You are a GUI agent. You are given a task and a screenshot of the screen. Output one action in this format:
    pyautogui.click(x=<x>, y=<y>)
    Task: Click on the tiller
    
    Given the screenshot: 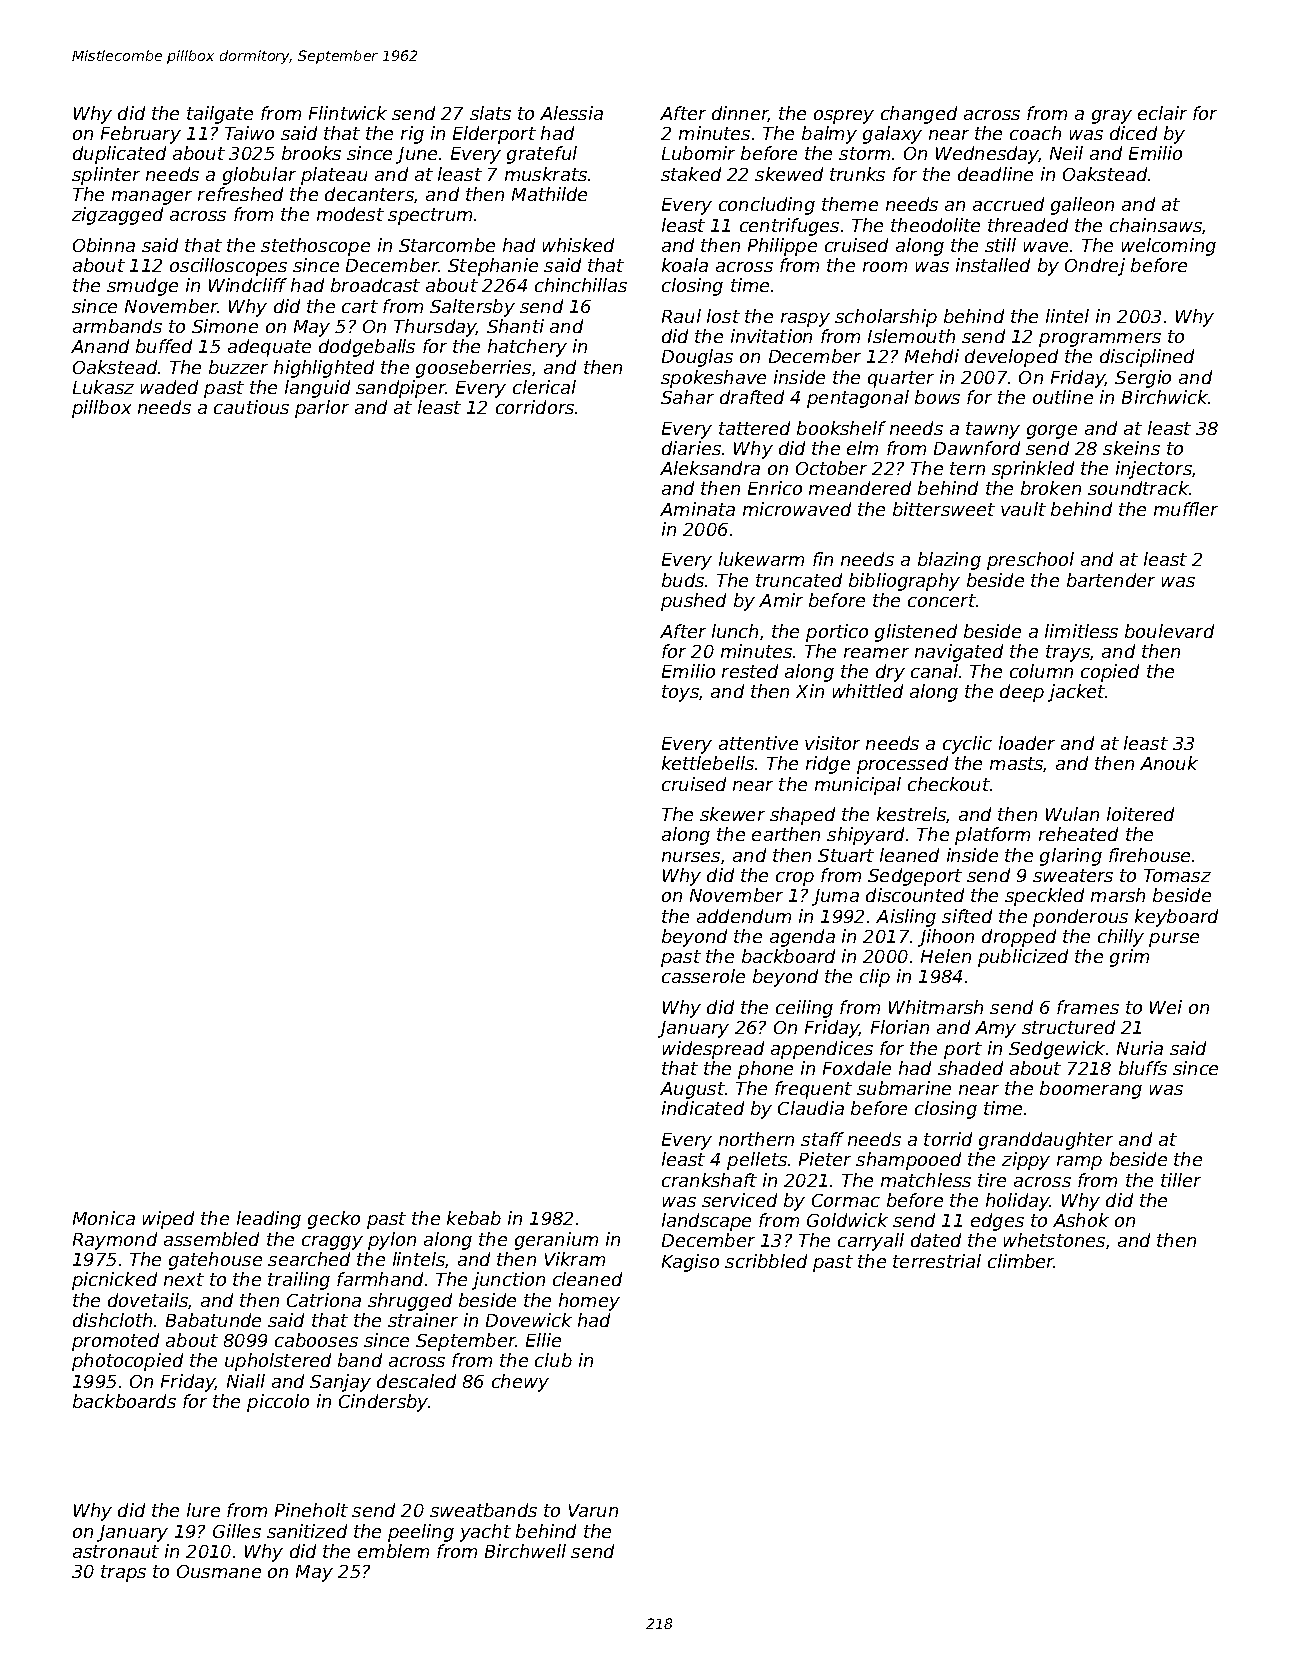 What is the action you would take?
    pyautogui.click(x=1181, y=1180)
